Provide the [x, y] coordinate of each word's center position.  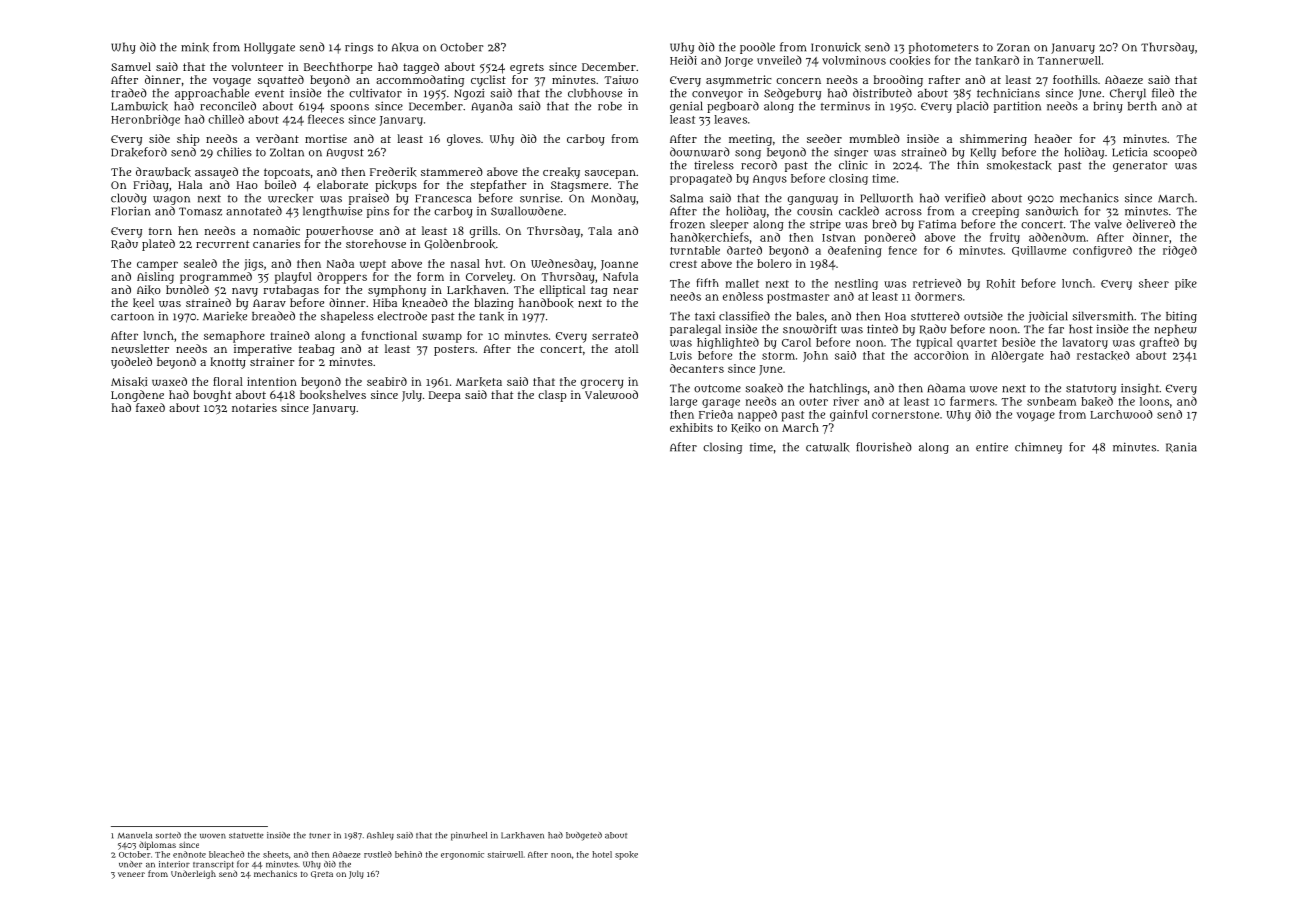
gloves [464, 140]
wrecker [291, 198]
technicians [1008, 93]
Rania [1181, 448]
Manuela [135, 835]
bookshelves [333, 395]
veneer [131, 874]
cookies [910, 60]
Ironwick [836, 47]
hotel [602, 854]
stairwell [505, 854]
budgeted [584, 836]
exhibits [691, 427]
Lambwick [139, 106]
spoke [626, 855]
